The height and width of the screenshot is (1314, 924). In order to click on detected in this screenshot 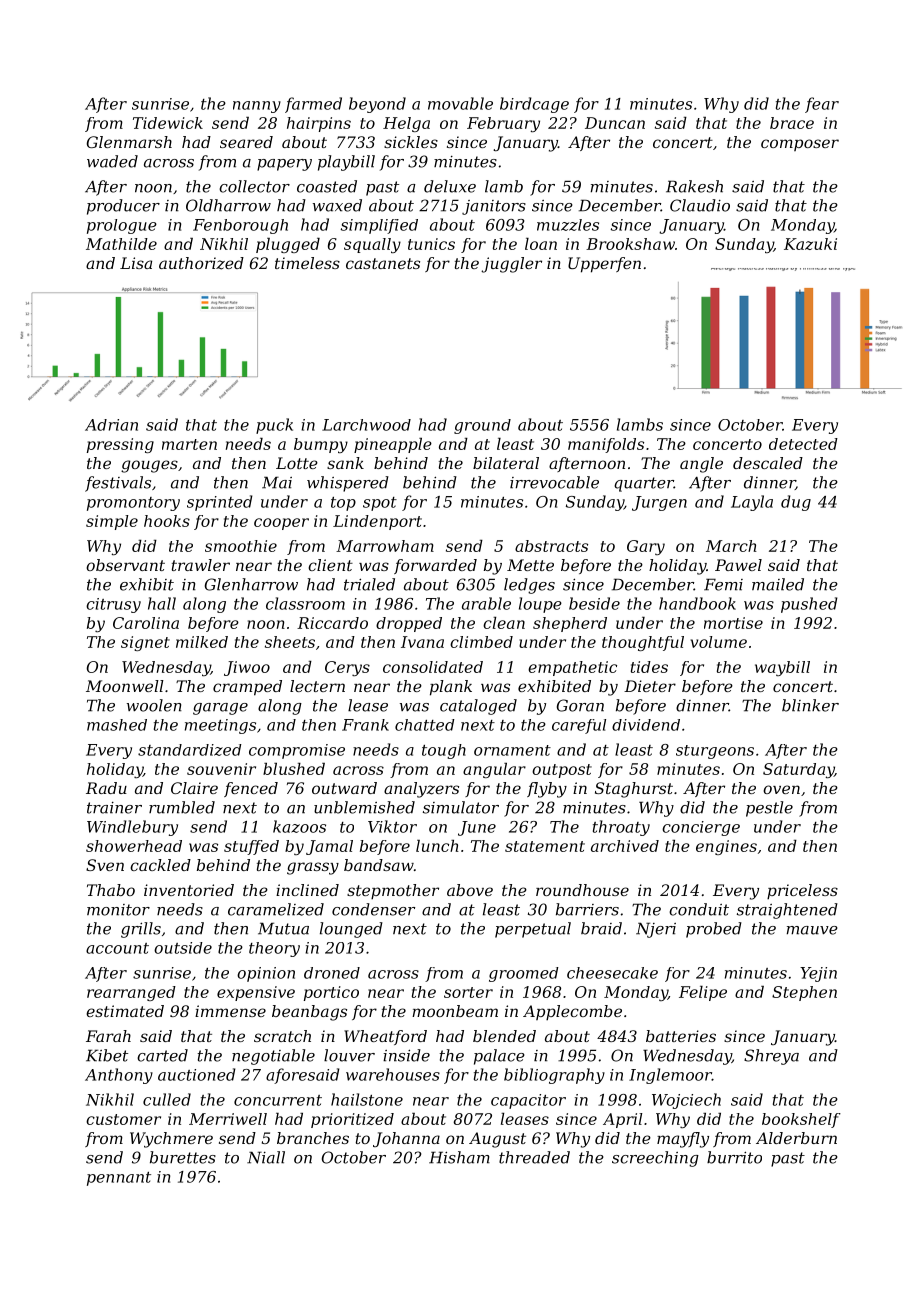, I will do `click(803, 444)`.
